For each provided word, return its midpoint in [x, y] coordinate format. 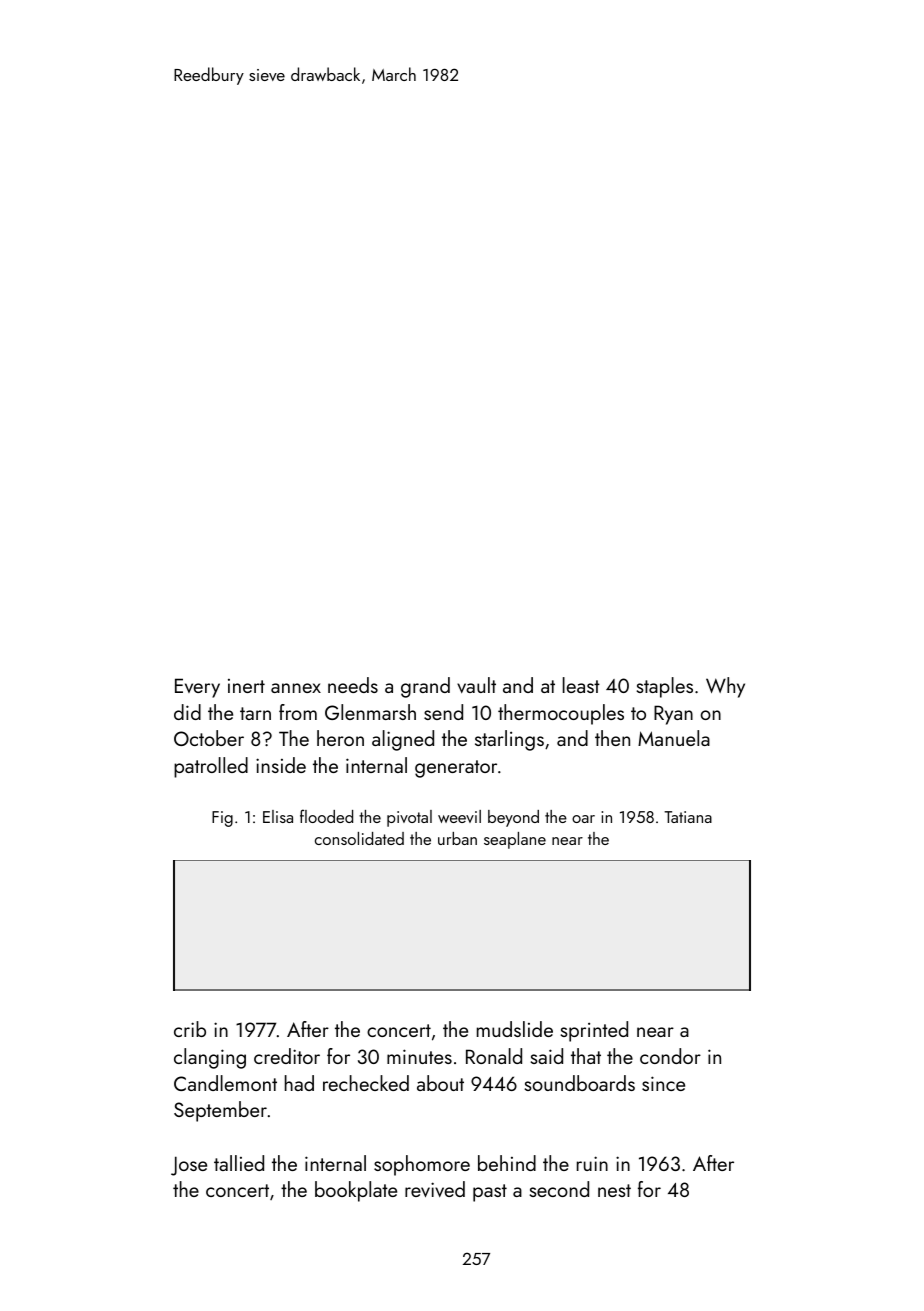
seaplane [515, 840]
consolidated [359, 838]
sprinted [594, 1031]
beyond [513, 818]
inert [246, 686]
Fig [222, 819]
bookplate [356, 1191]
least [581, 685]
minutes [419, 1056]
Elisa [278, 816]
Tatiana [688, 817]
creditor [287, 1056]
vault [476, 685]
